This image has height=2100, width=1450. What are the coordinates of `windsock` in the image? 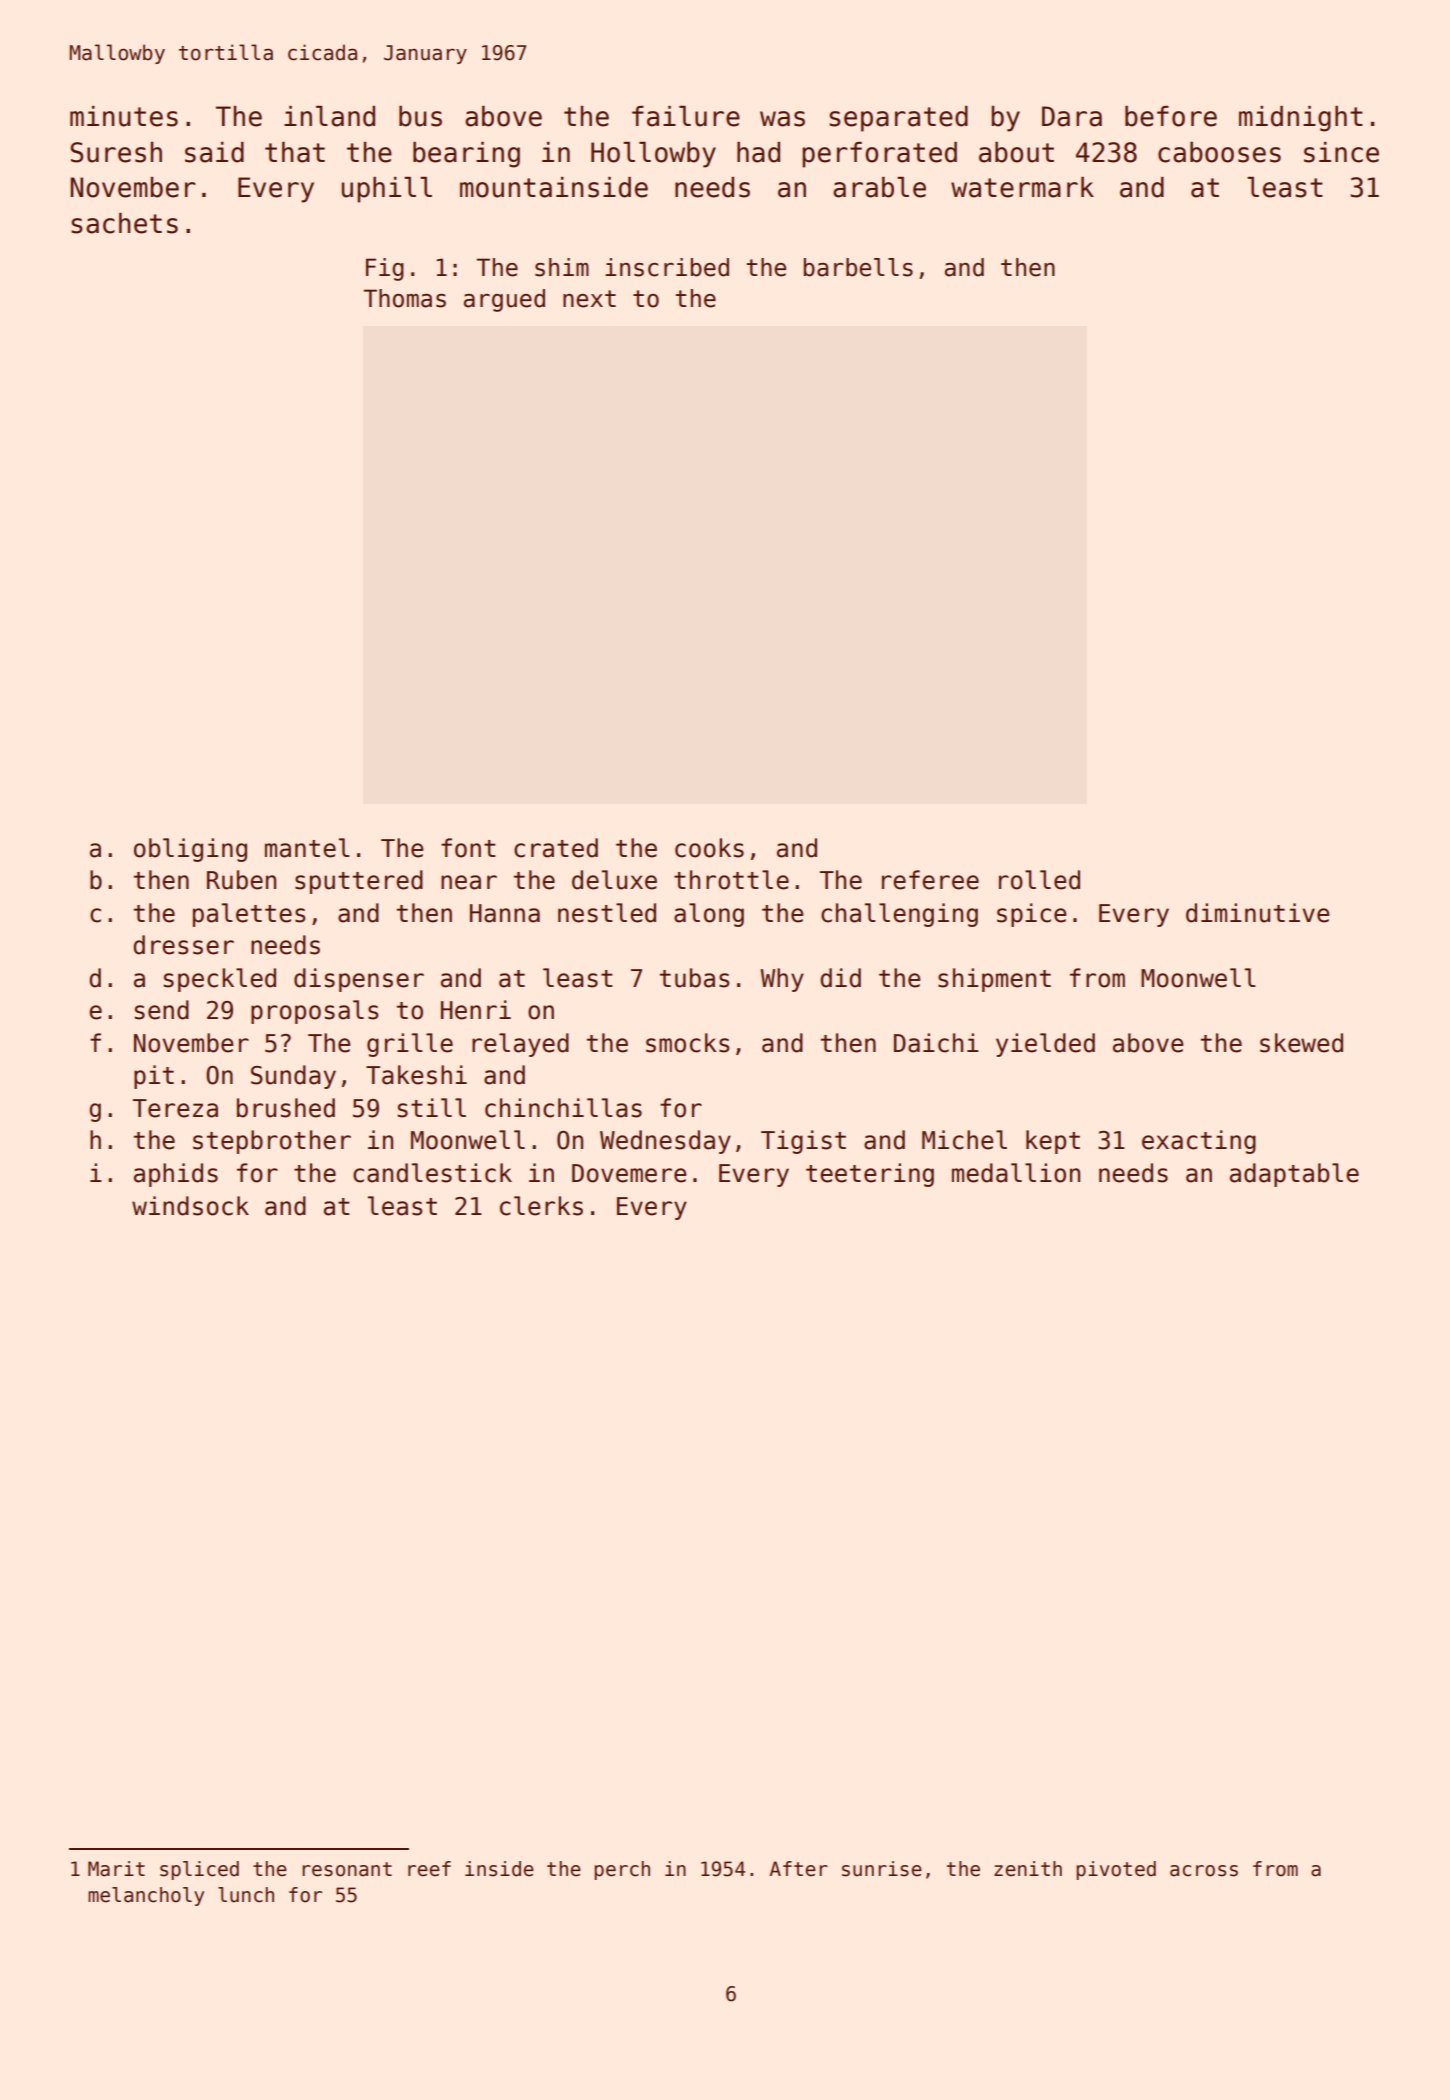 It's located at (190, 1206).
